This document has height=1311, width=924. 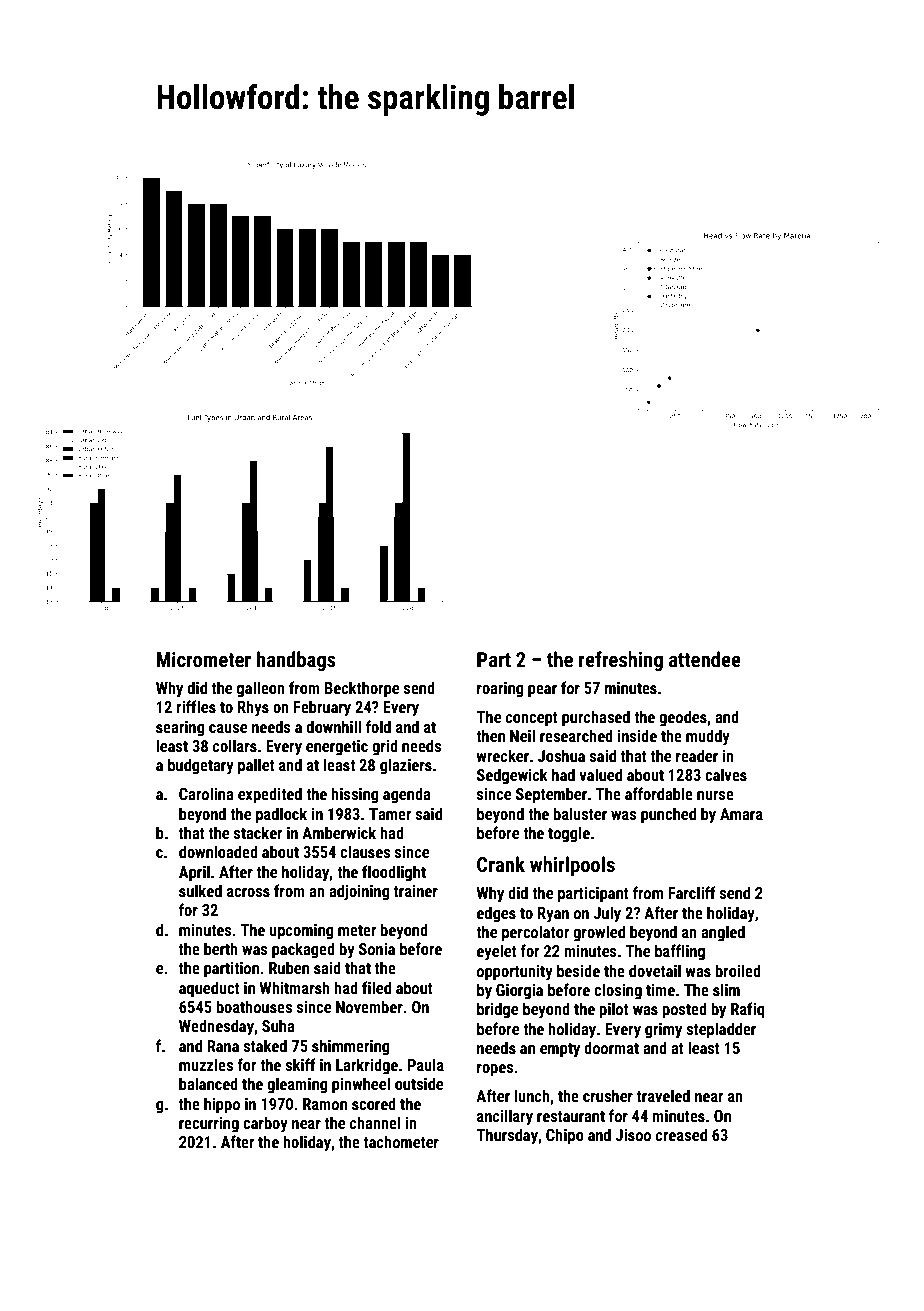 I want to click on Amberwick, so click(x=339, y=832).
